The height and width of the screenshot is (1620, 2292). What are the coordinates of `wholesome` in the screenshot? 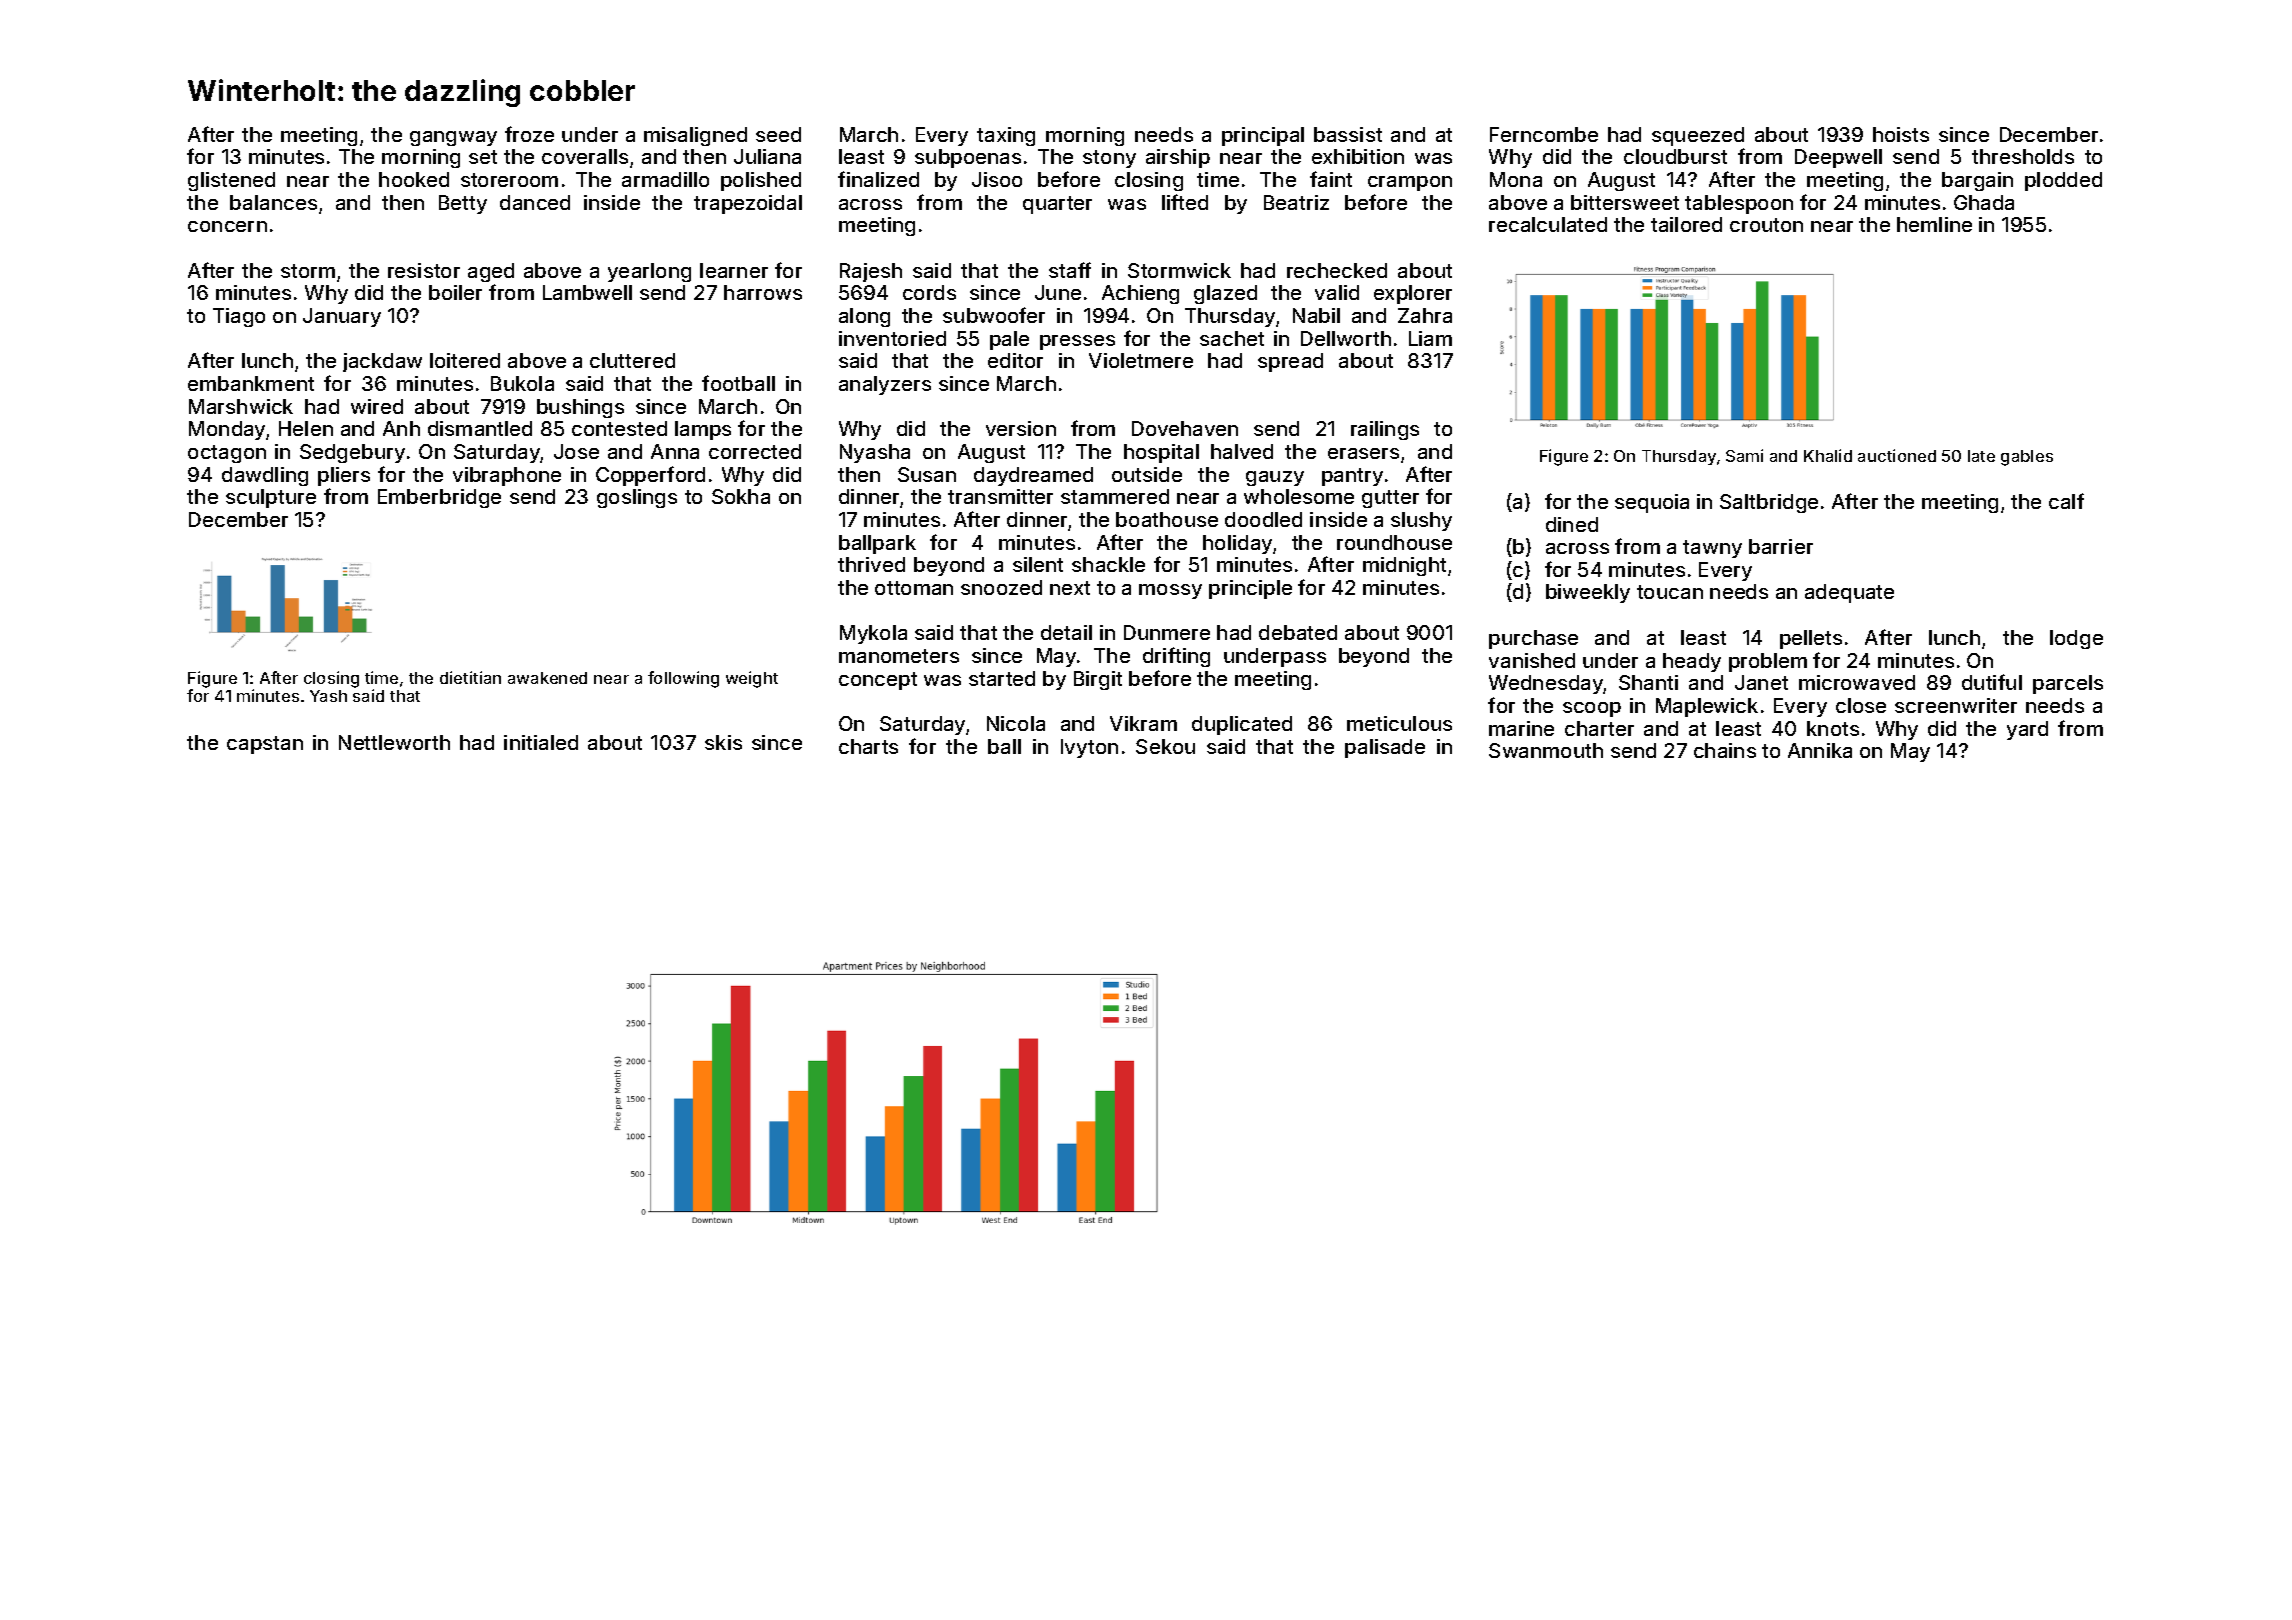 It's located at (1299, 496).
